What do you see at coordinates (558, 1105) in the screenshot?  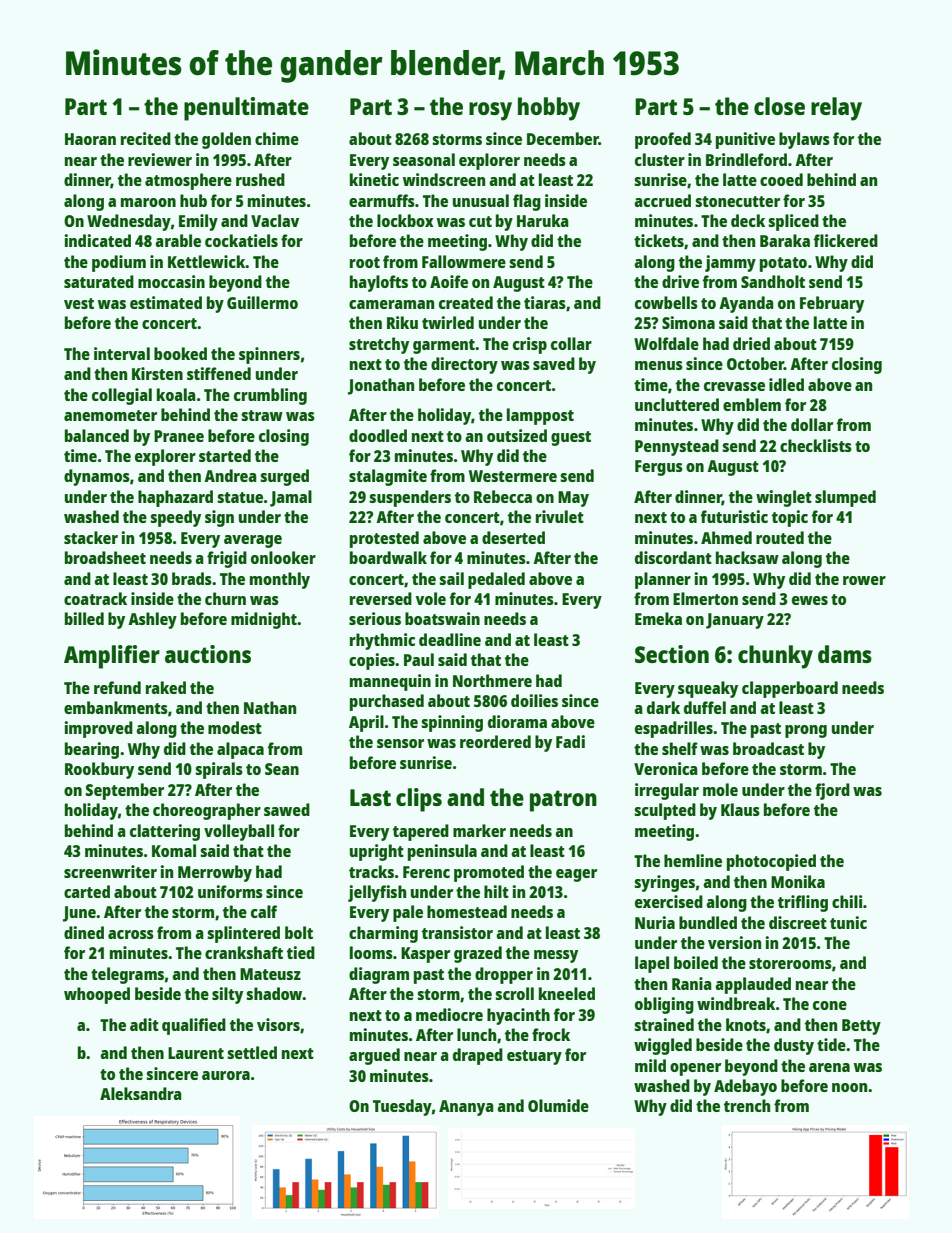 I see `Olumide` at bounding box center [558, 1105].
